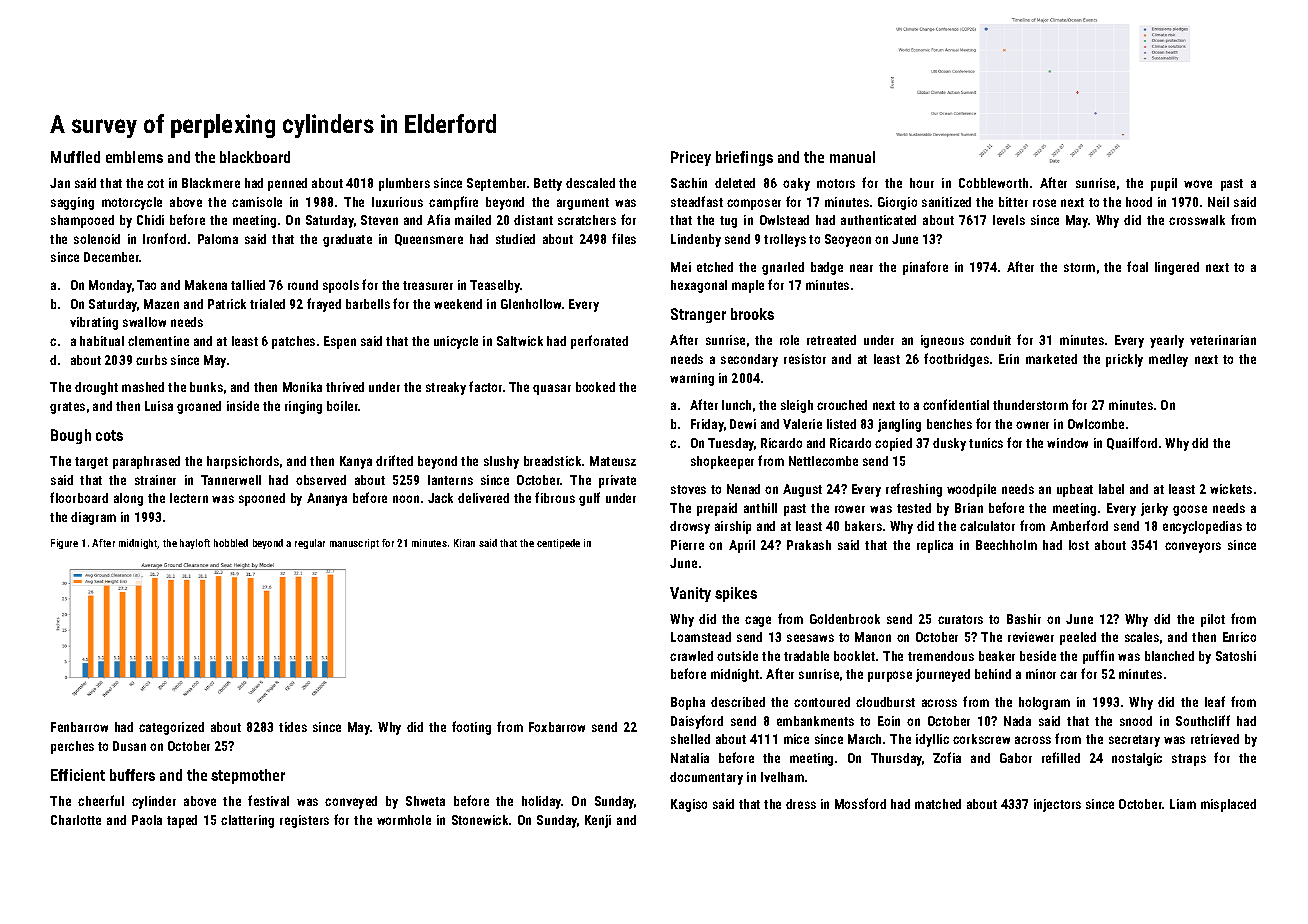 Image resolution: width=1308 pixels, height=924 pixels. I want to click on hour, so click(922, 183).
